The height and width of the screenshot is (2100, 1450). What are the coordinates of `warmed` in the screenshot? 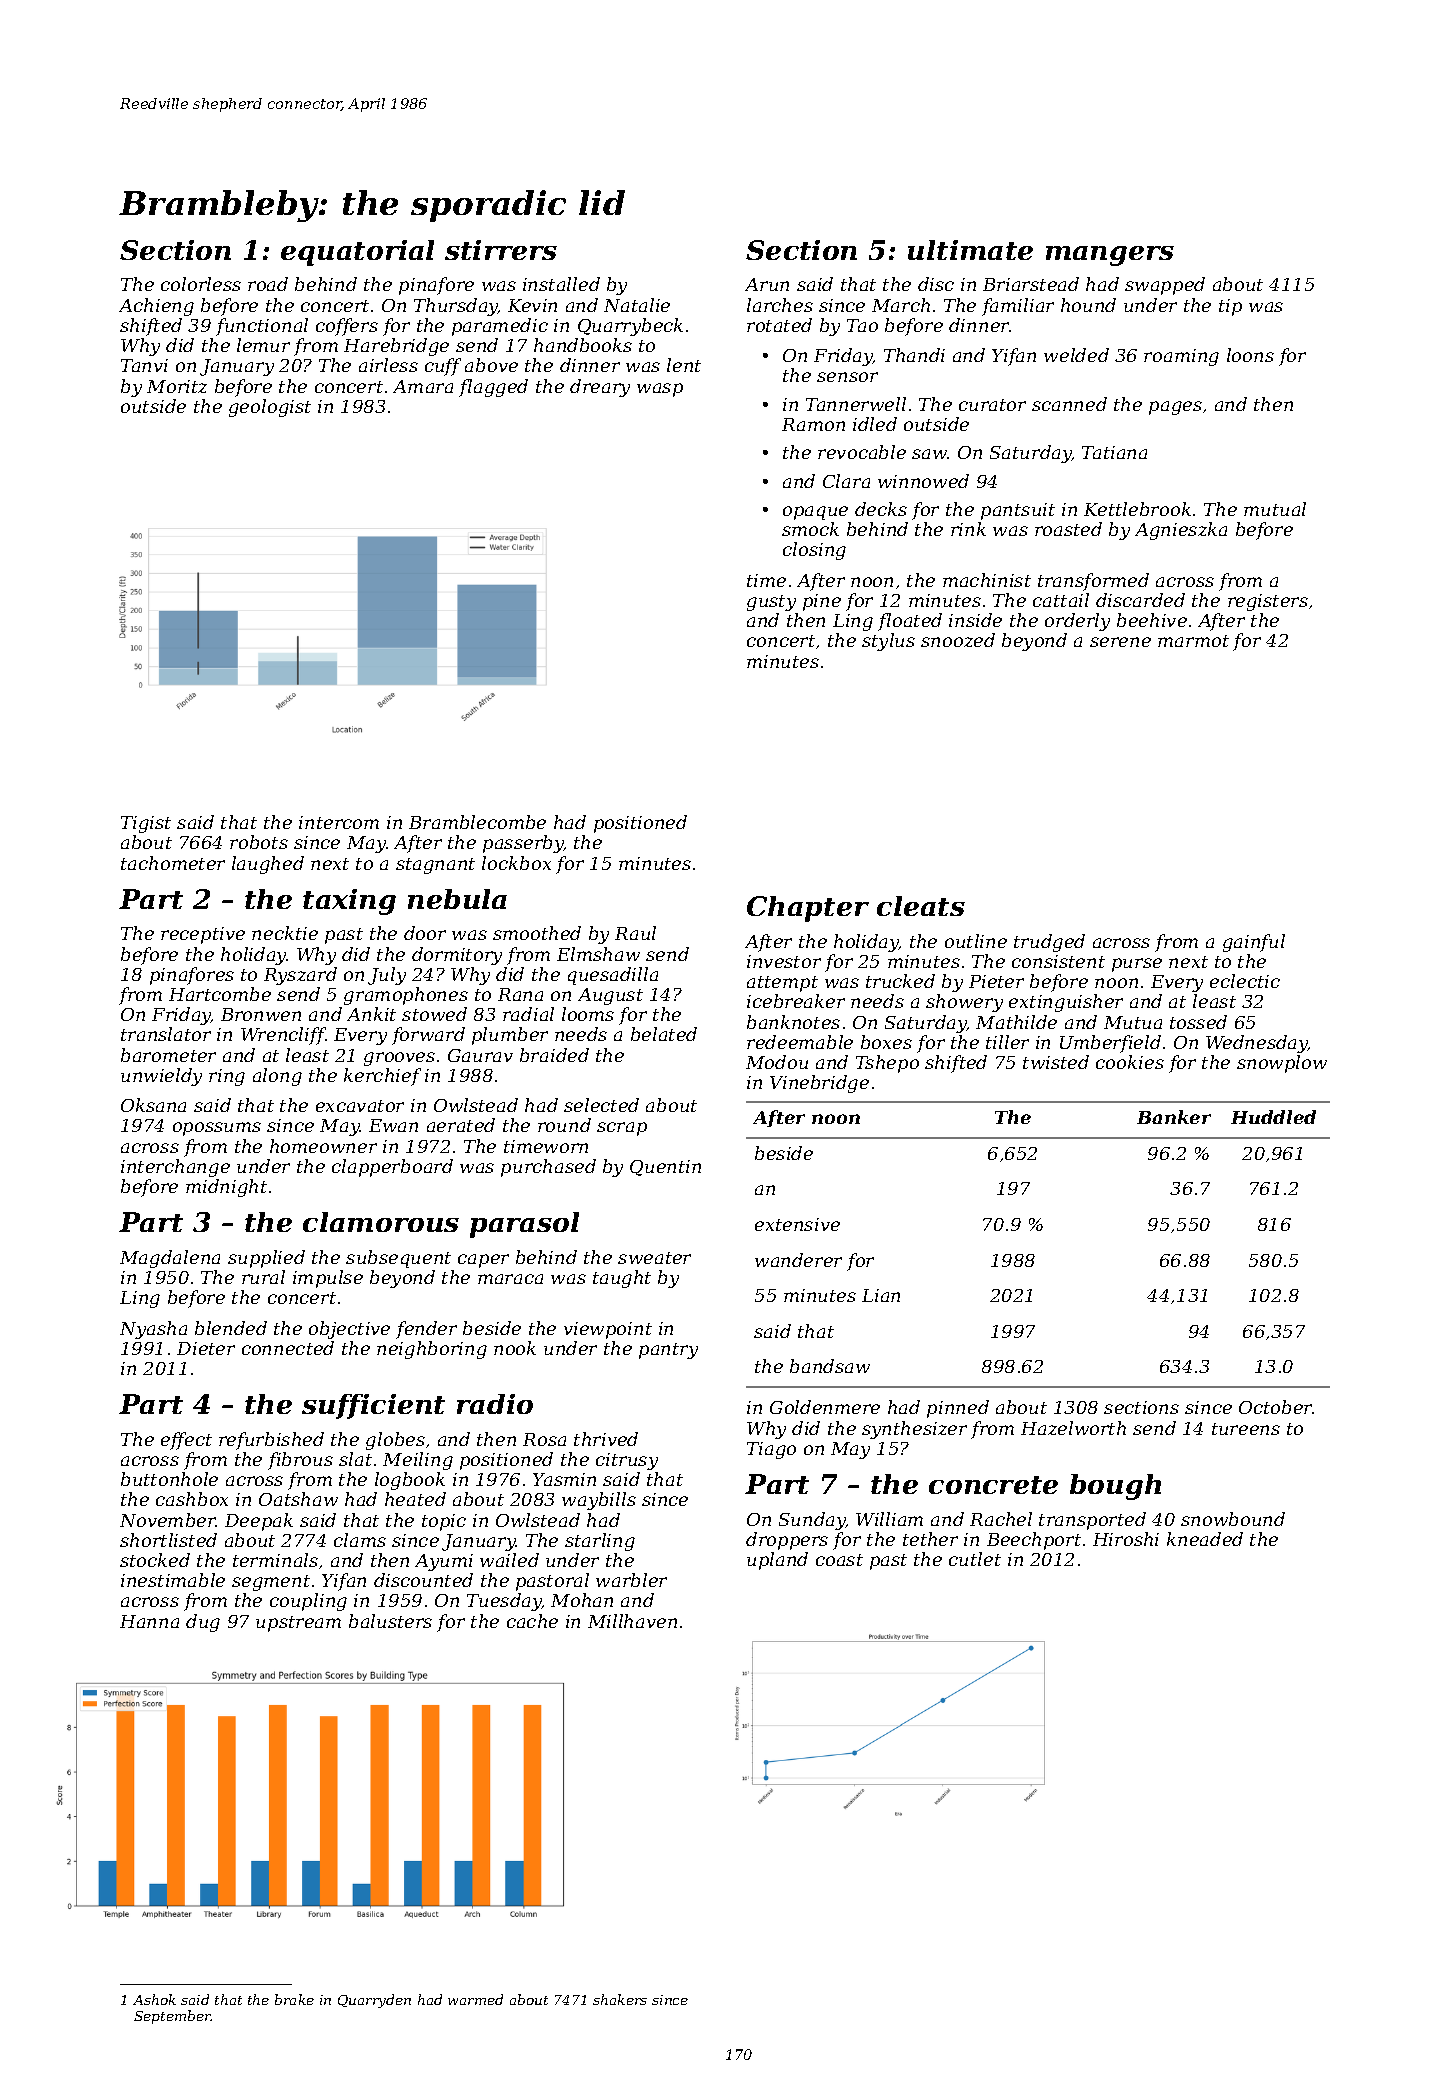 It's located at (475, 1999).
